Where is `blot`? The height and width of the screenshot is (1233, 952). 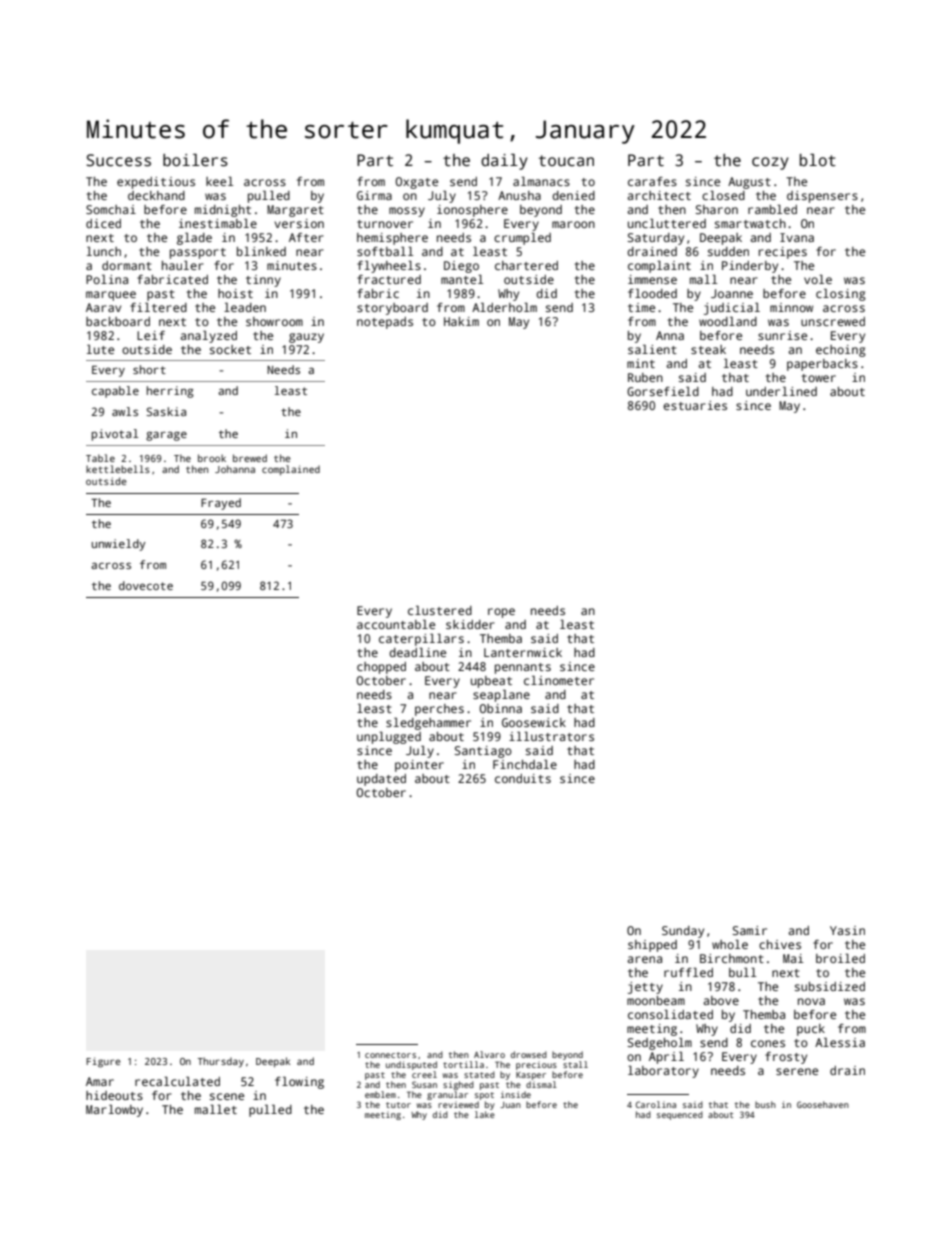
blot is located at coordinates (818, 160).
